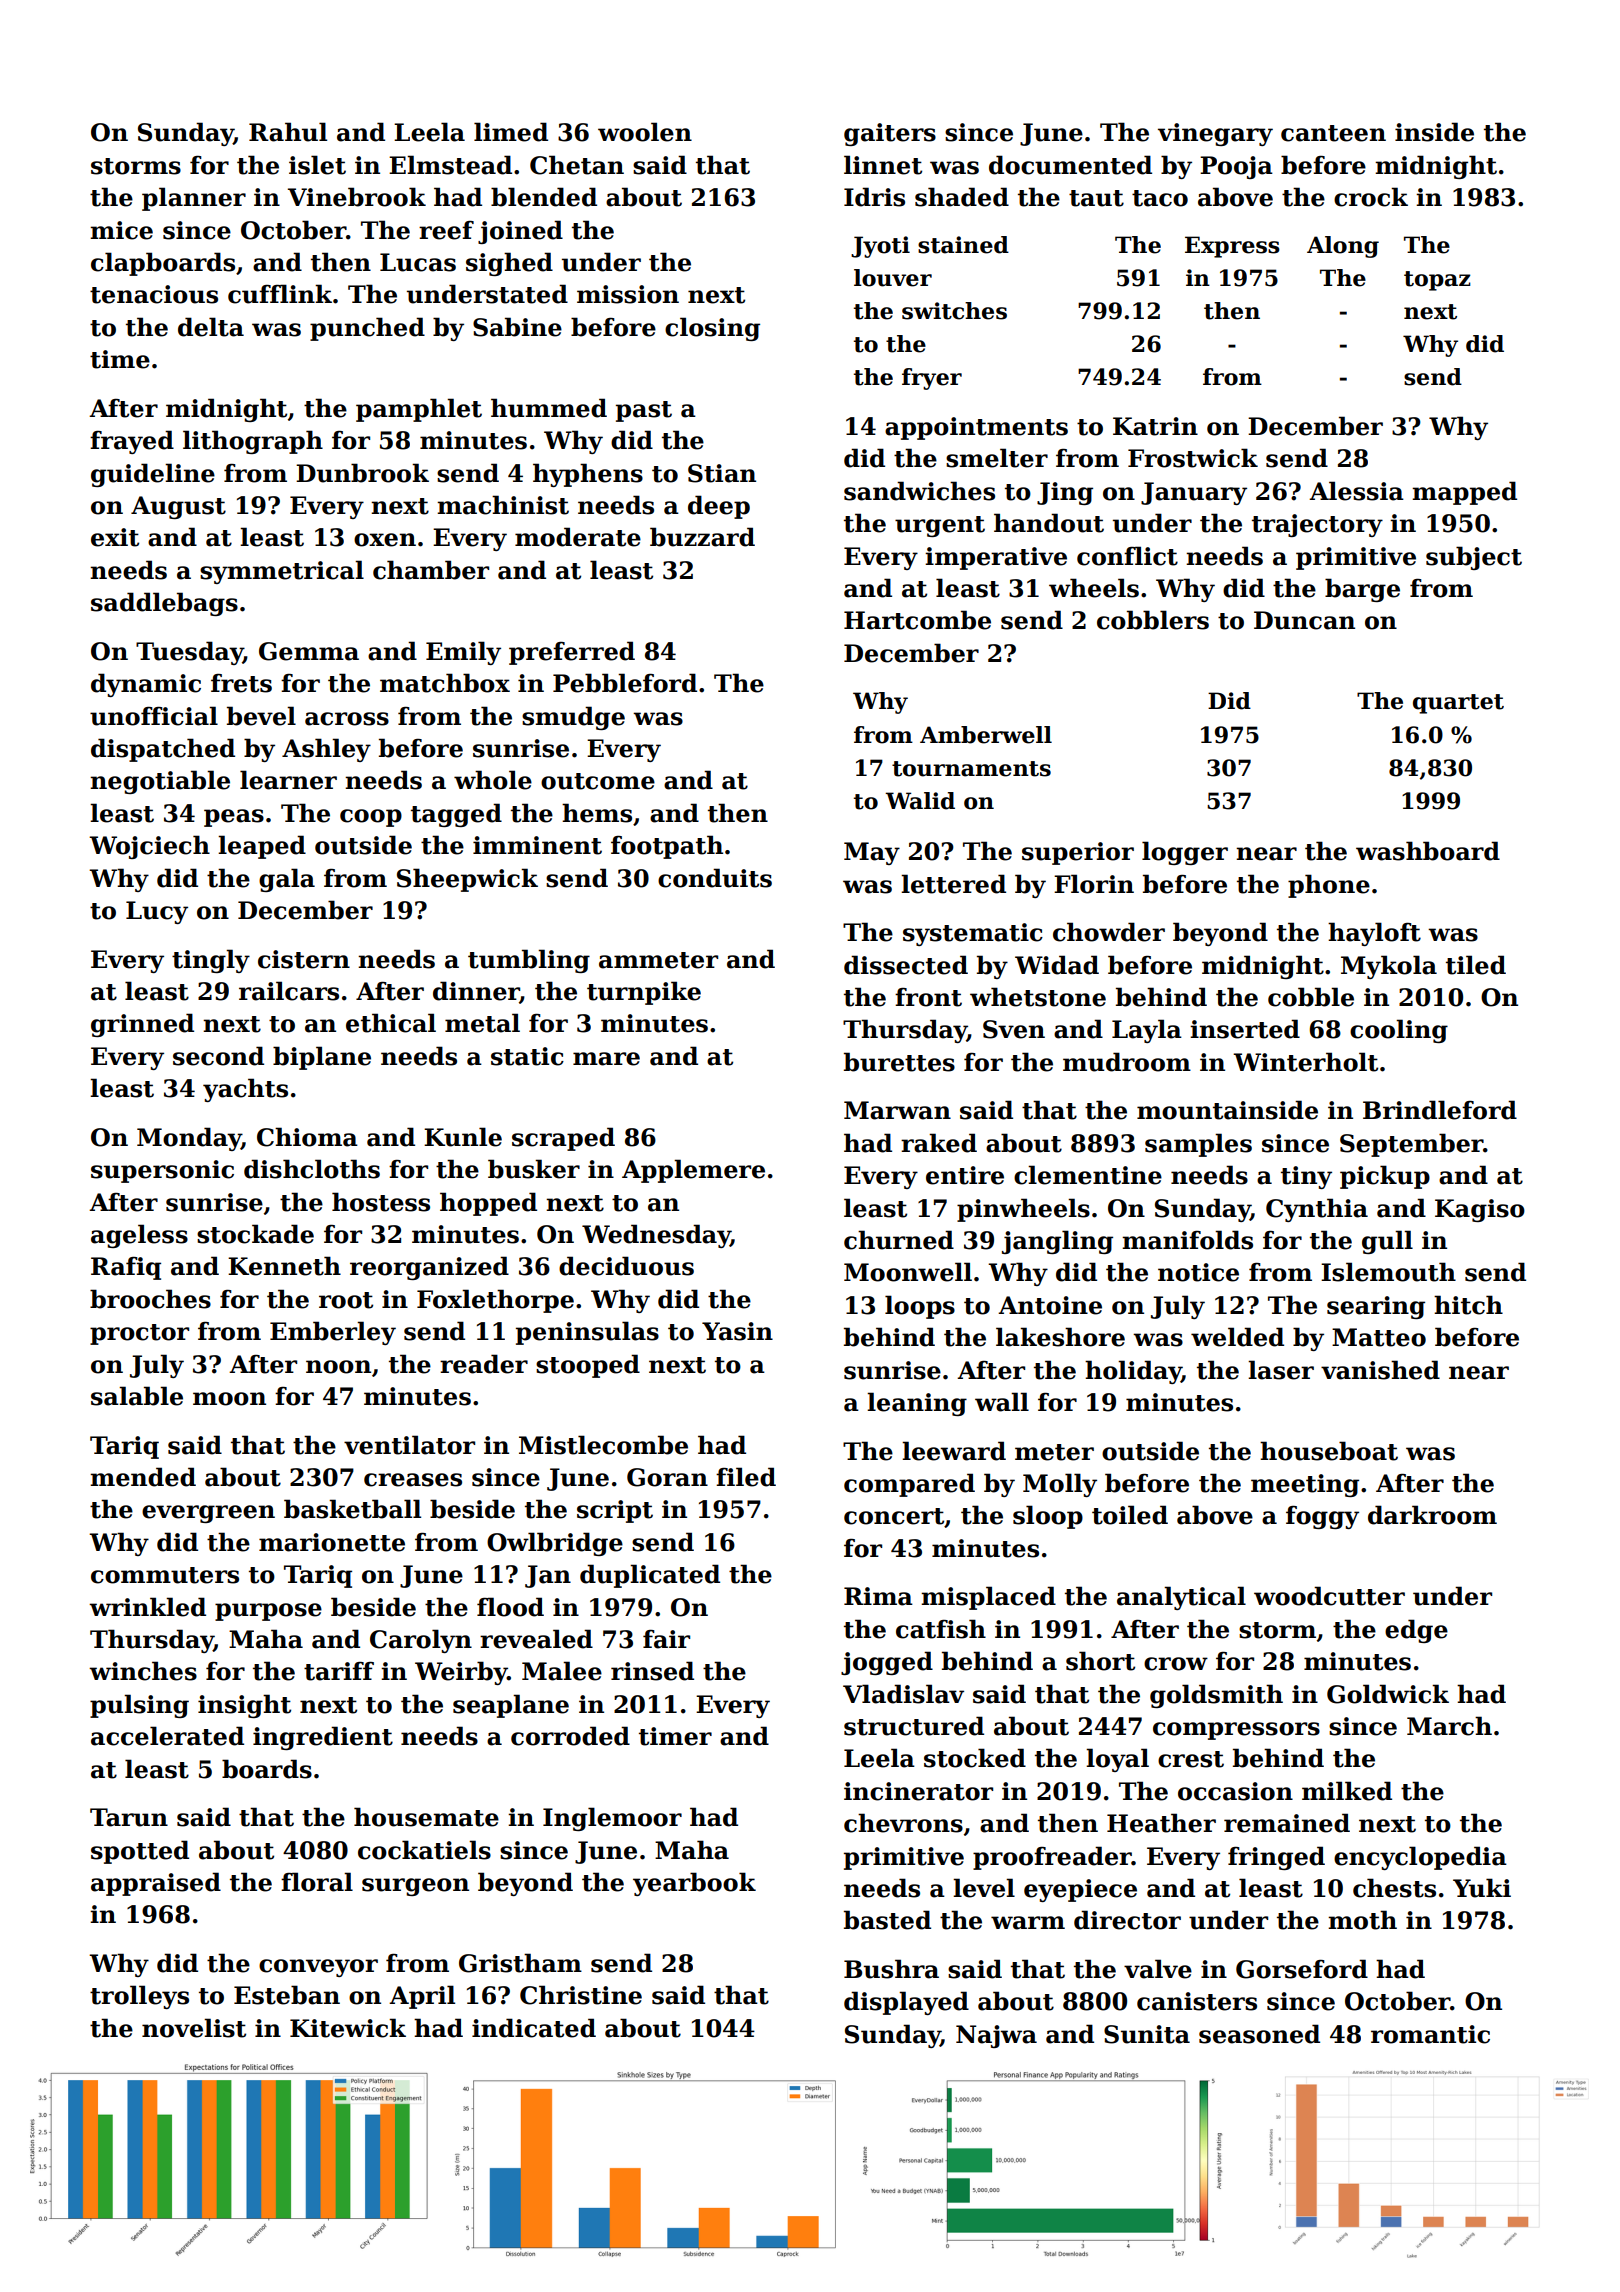  What do you see at coordinates (693, 1171) in the page?
I see `Applemere` at bounding box center [693, 1171].
